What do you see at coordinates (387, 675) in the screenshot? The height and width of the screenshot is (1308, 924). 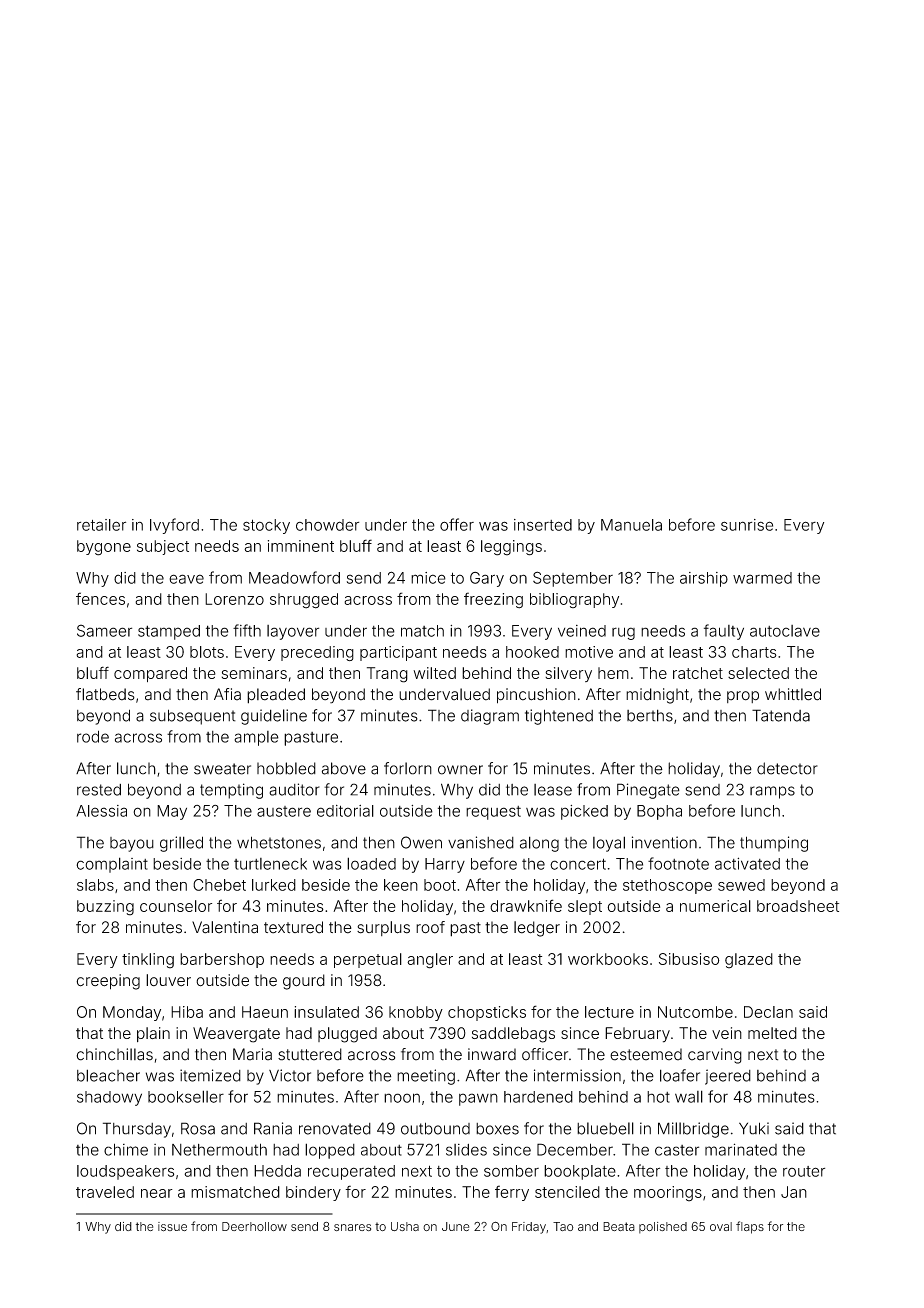 I see `Trang` at bounding box center [387, 675].
